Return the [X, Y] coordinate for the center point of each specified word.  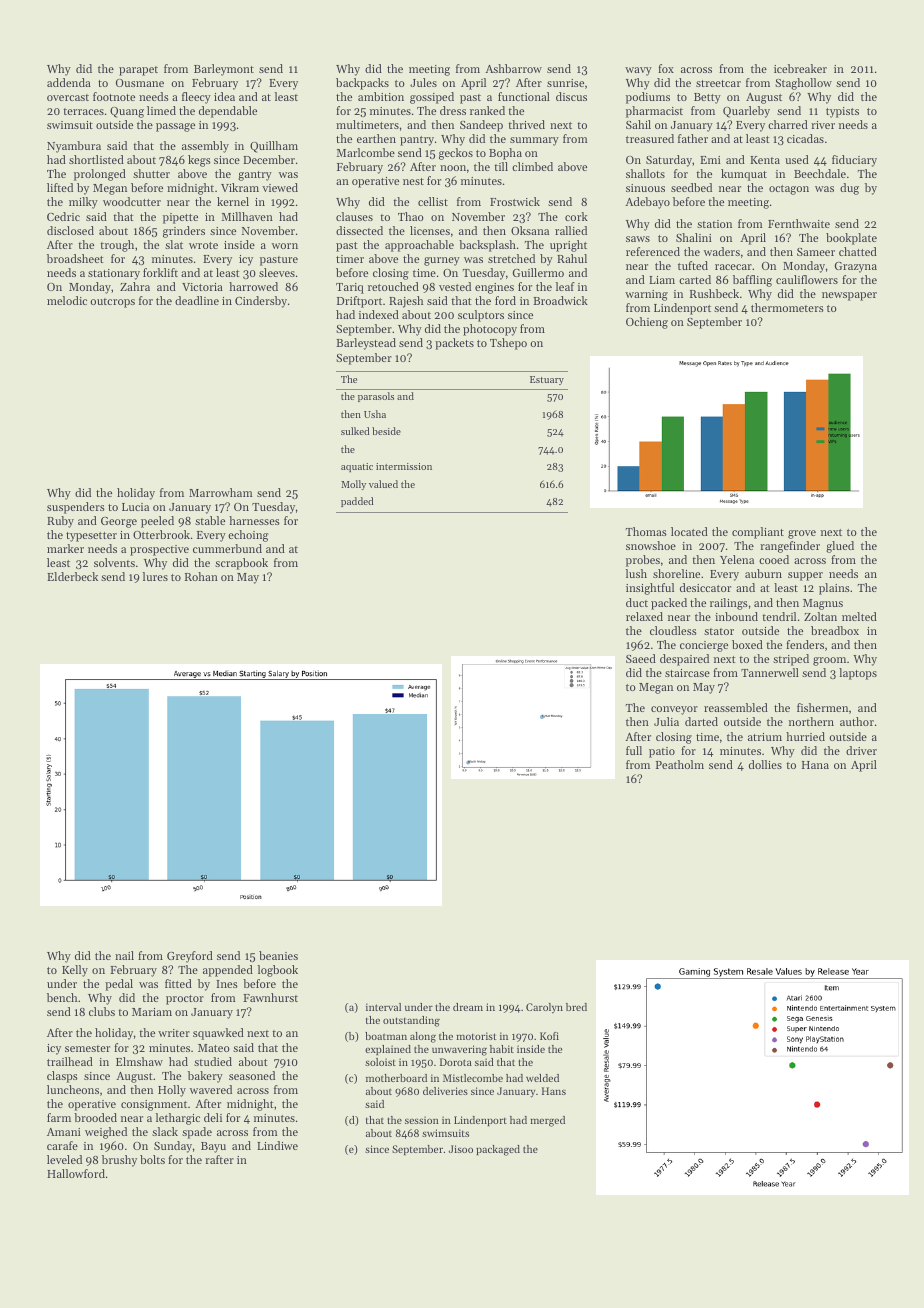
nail [124, 955]
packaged [498, 1150]
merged [547, 1121]
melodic [67, 300]
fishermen [822, 707]
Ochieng [647, 323]
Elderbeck [72, 576]
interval [383, 1007]
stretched [511, 258]
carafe [62, 1145]
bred [576, 1007]
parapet [138, 71]
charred [788, 124]
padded [357, 502]
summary [534, 141]
